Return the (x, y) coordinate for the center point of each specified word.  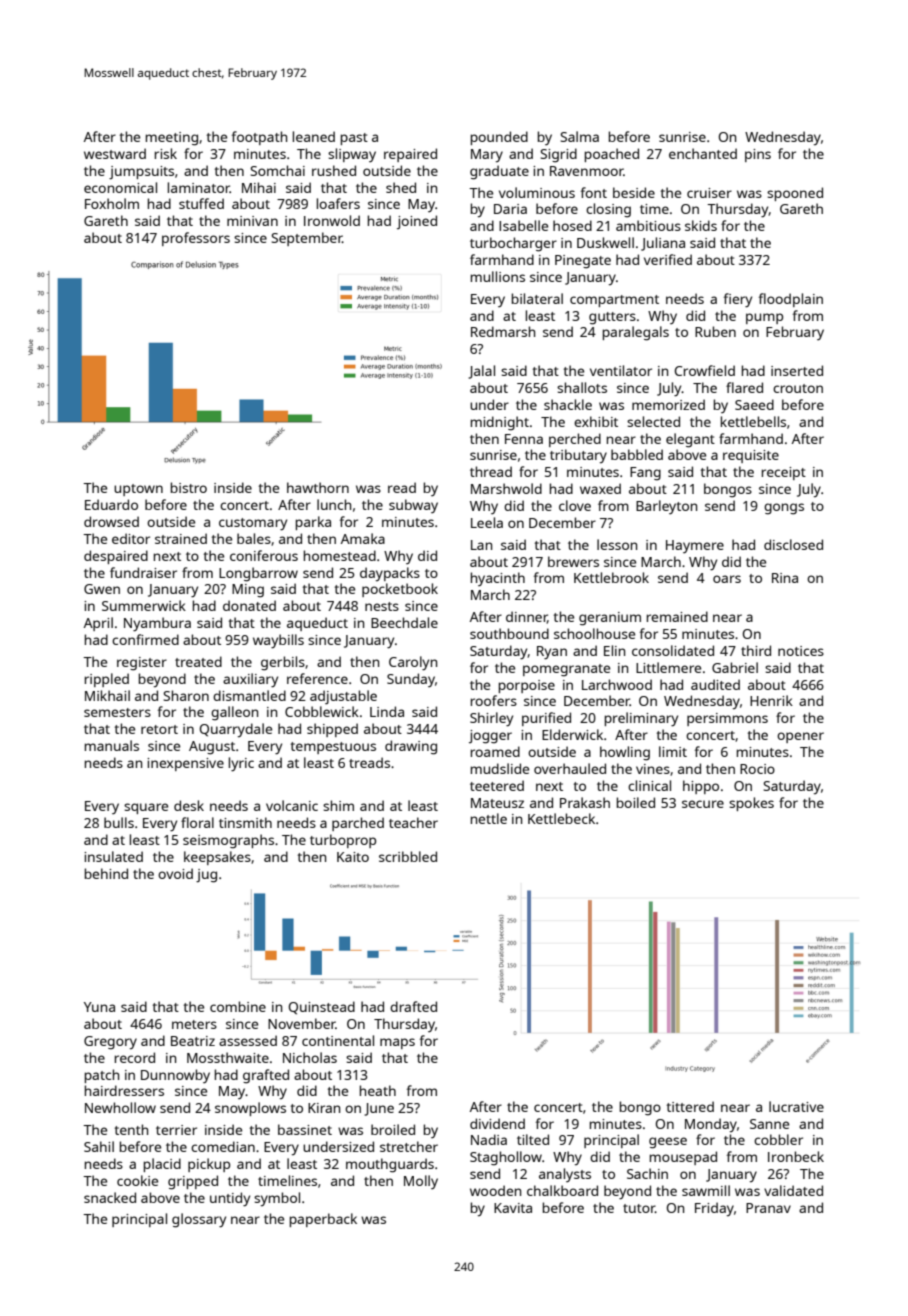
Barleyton (666, 507)
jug (206, 876)
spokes (751, 804)
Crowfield (705, 370)
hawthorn (318, 487)
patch (102, 1076)
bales (254, 538)
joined (417, 222)
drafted (413, 1006)
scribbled (408, 856)
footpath (259, 138)
